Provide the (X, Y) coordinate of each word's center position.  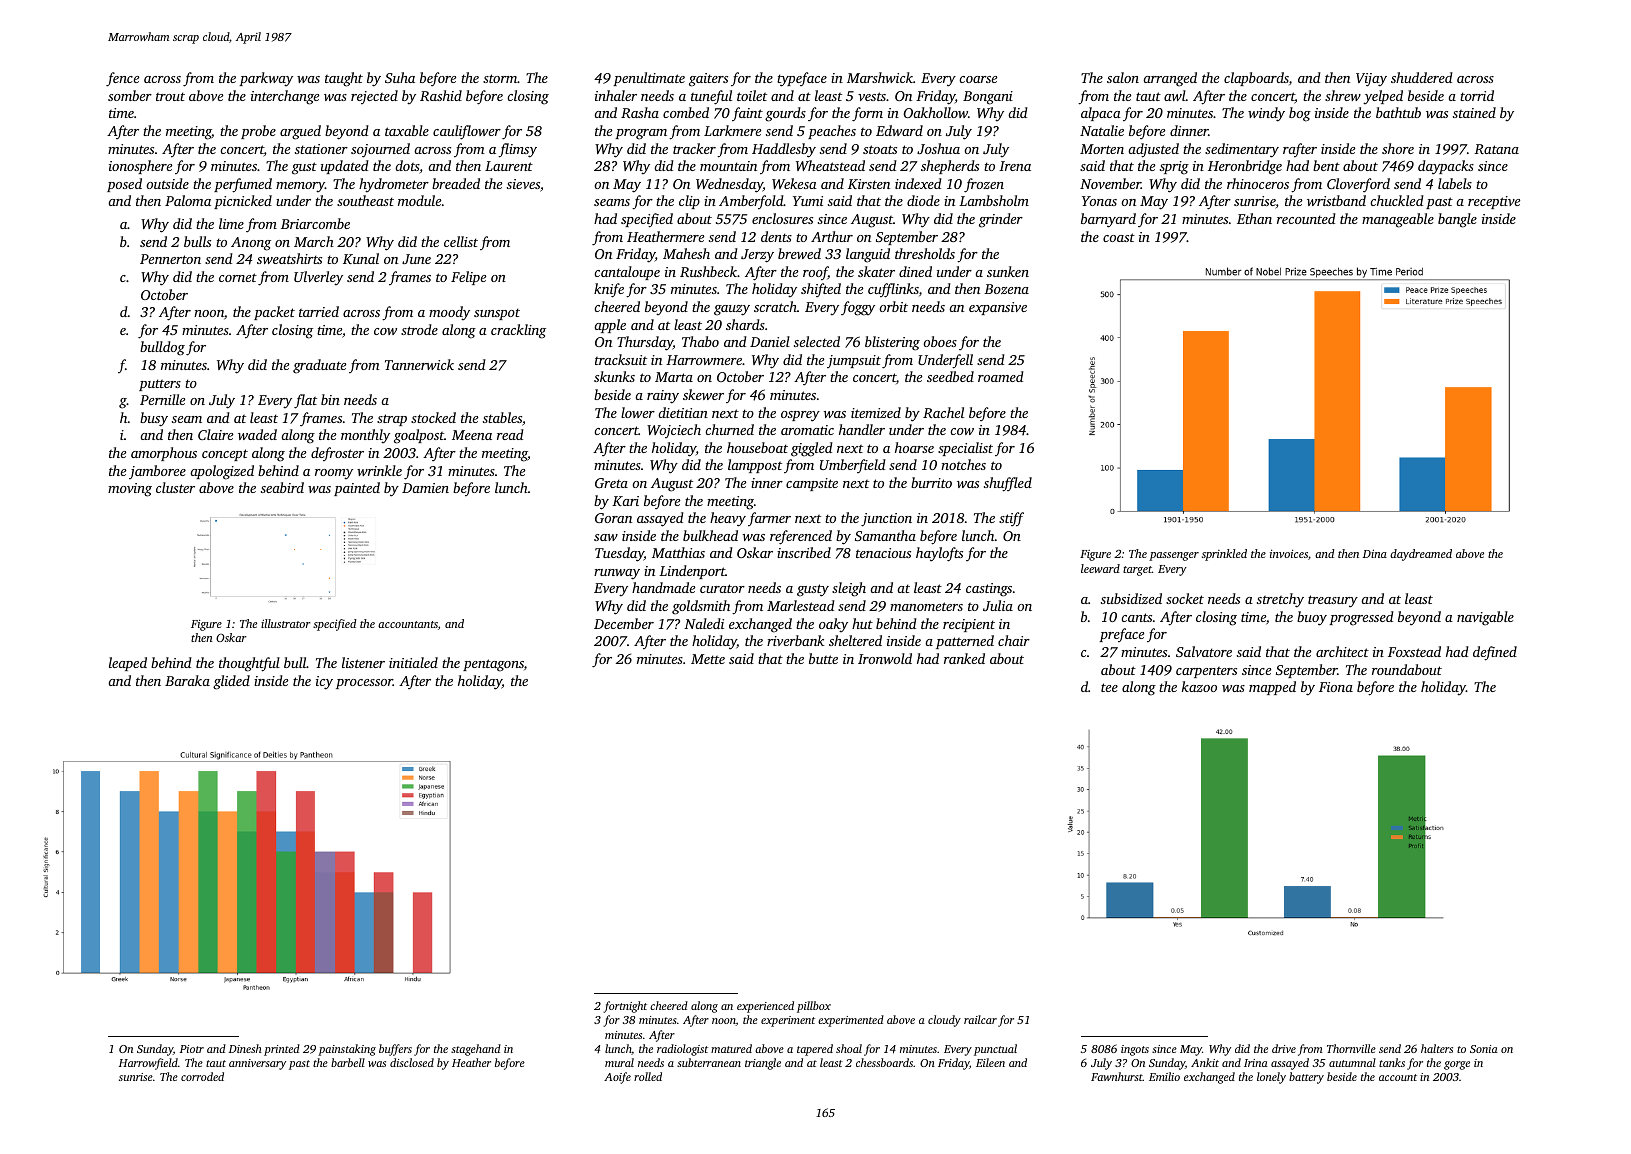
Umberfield (853, 466)
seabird (282, 487)
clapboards (1256, 79)
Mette (708, 659)
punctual (995, 1050)
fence (122, 79)
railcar (980, 1019)
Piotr (192, 1049)
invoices (1289, 553)
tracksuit (621, 359)
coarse (978, 79)
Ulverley (318, 278)
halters (1437, 1048)
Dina (1375, 553)
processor (364, 684)
